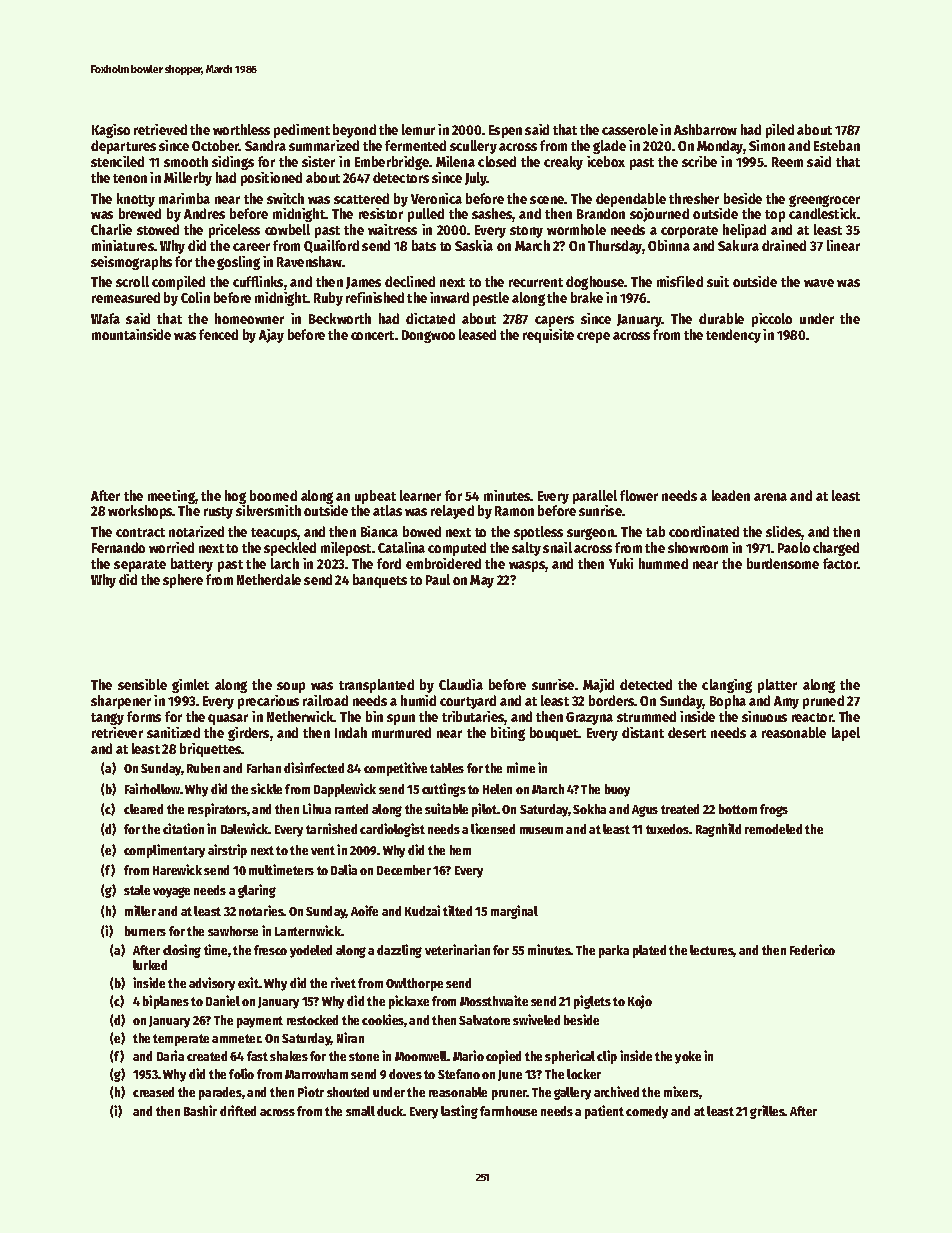  I want to click on factor, so click(840, 563).
